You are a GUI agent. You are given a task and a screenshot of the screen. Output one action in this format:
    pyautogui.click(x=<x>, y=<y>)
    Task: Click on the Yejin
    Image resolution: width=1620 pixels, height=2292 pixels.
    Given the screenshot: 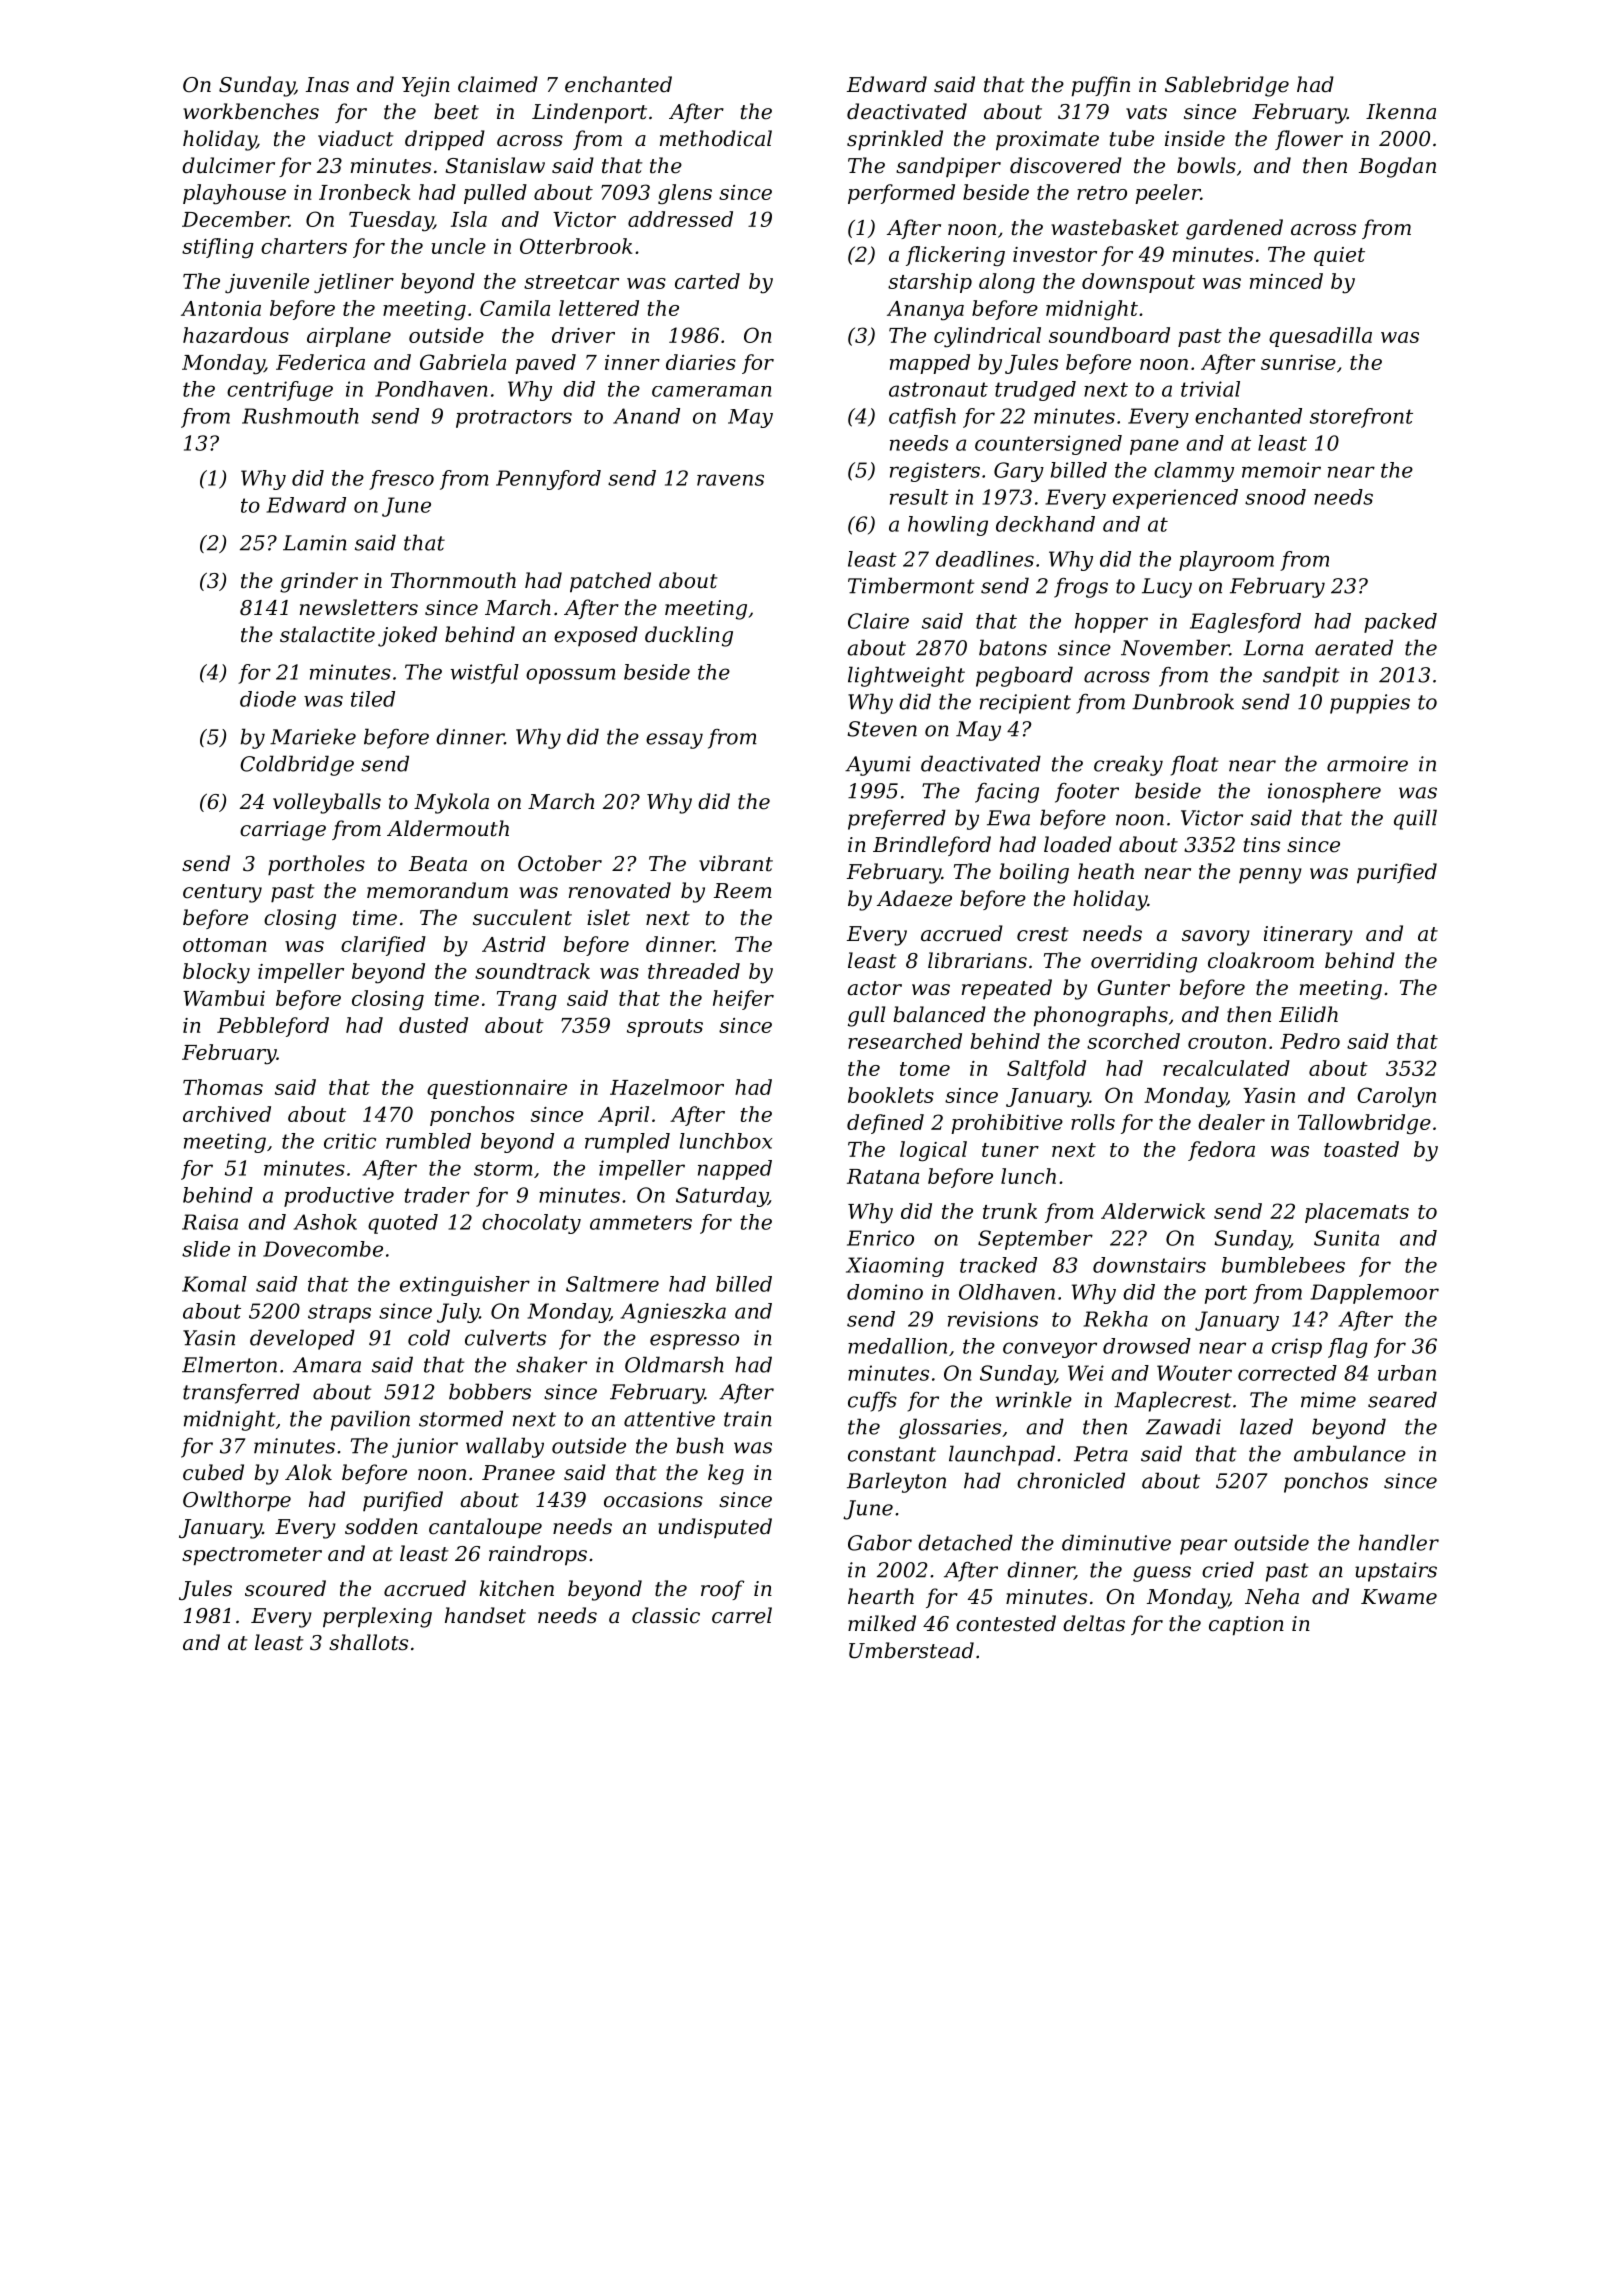 What is the action you would take?
    pyautogui.click(x=426, y=87)
